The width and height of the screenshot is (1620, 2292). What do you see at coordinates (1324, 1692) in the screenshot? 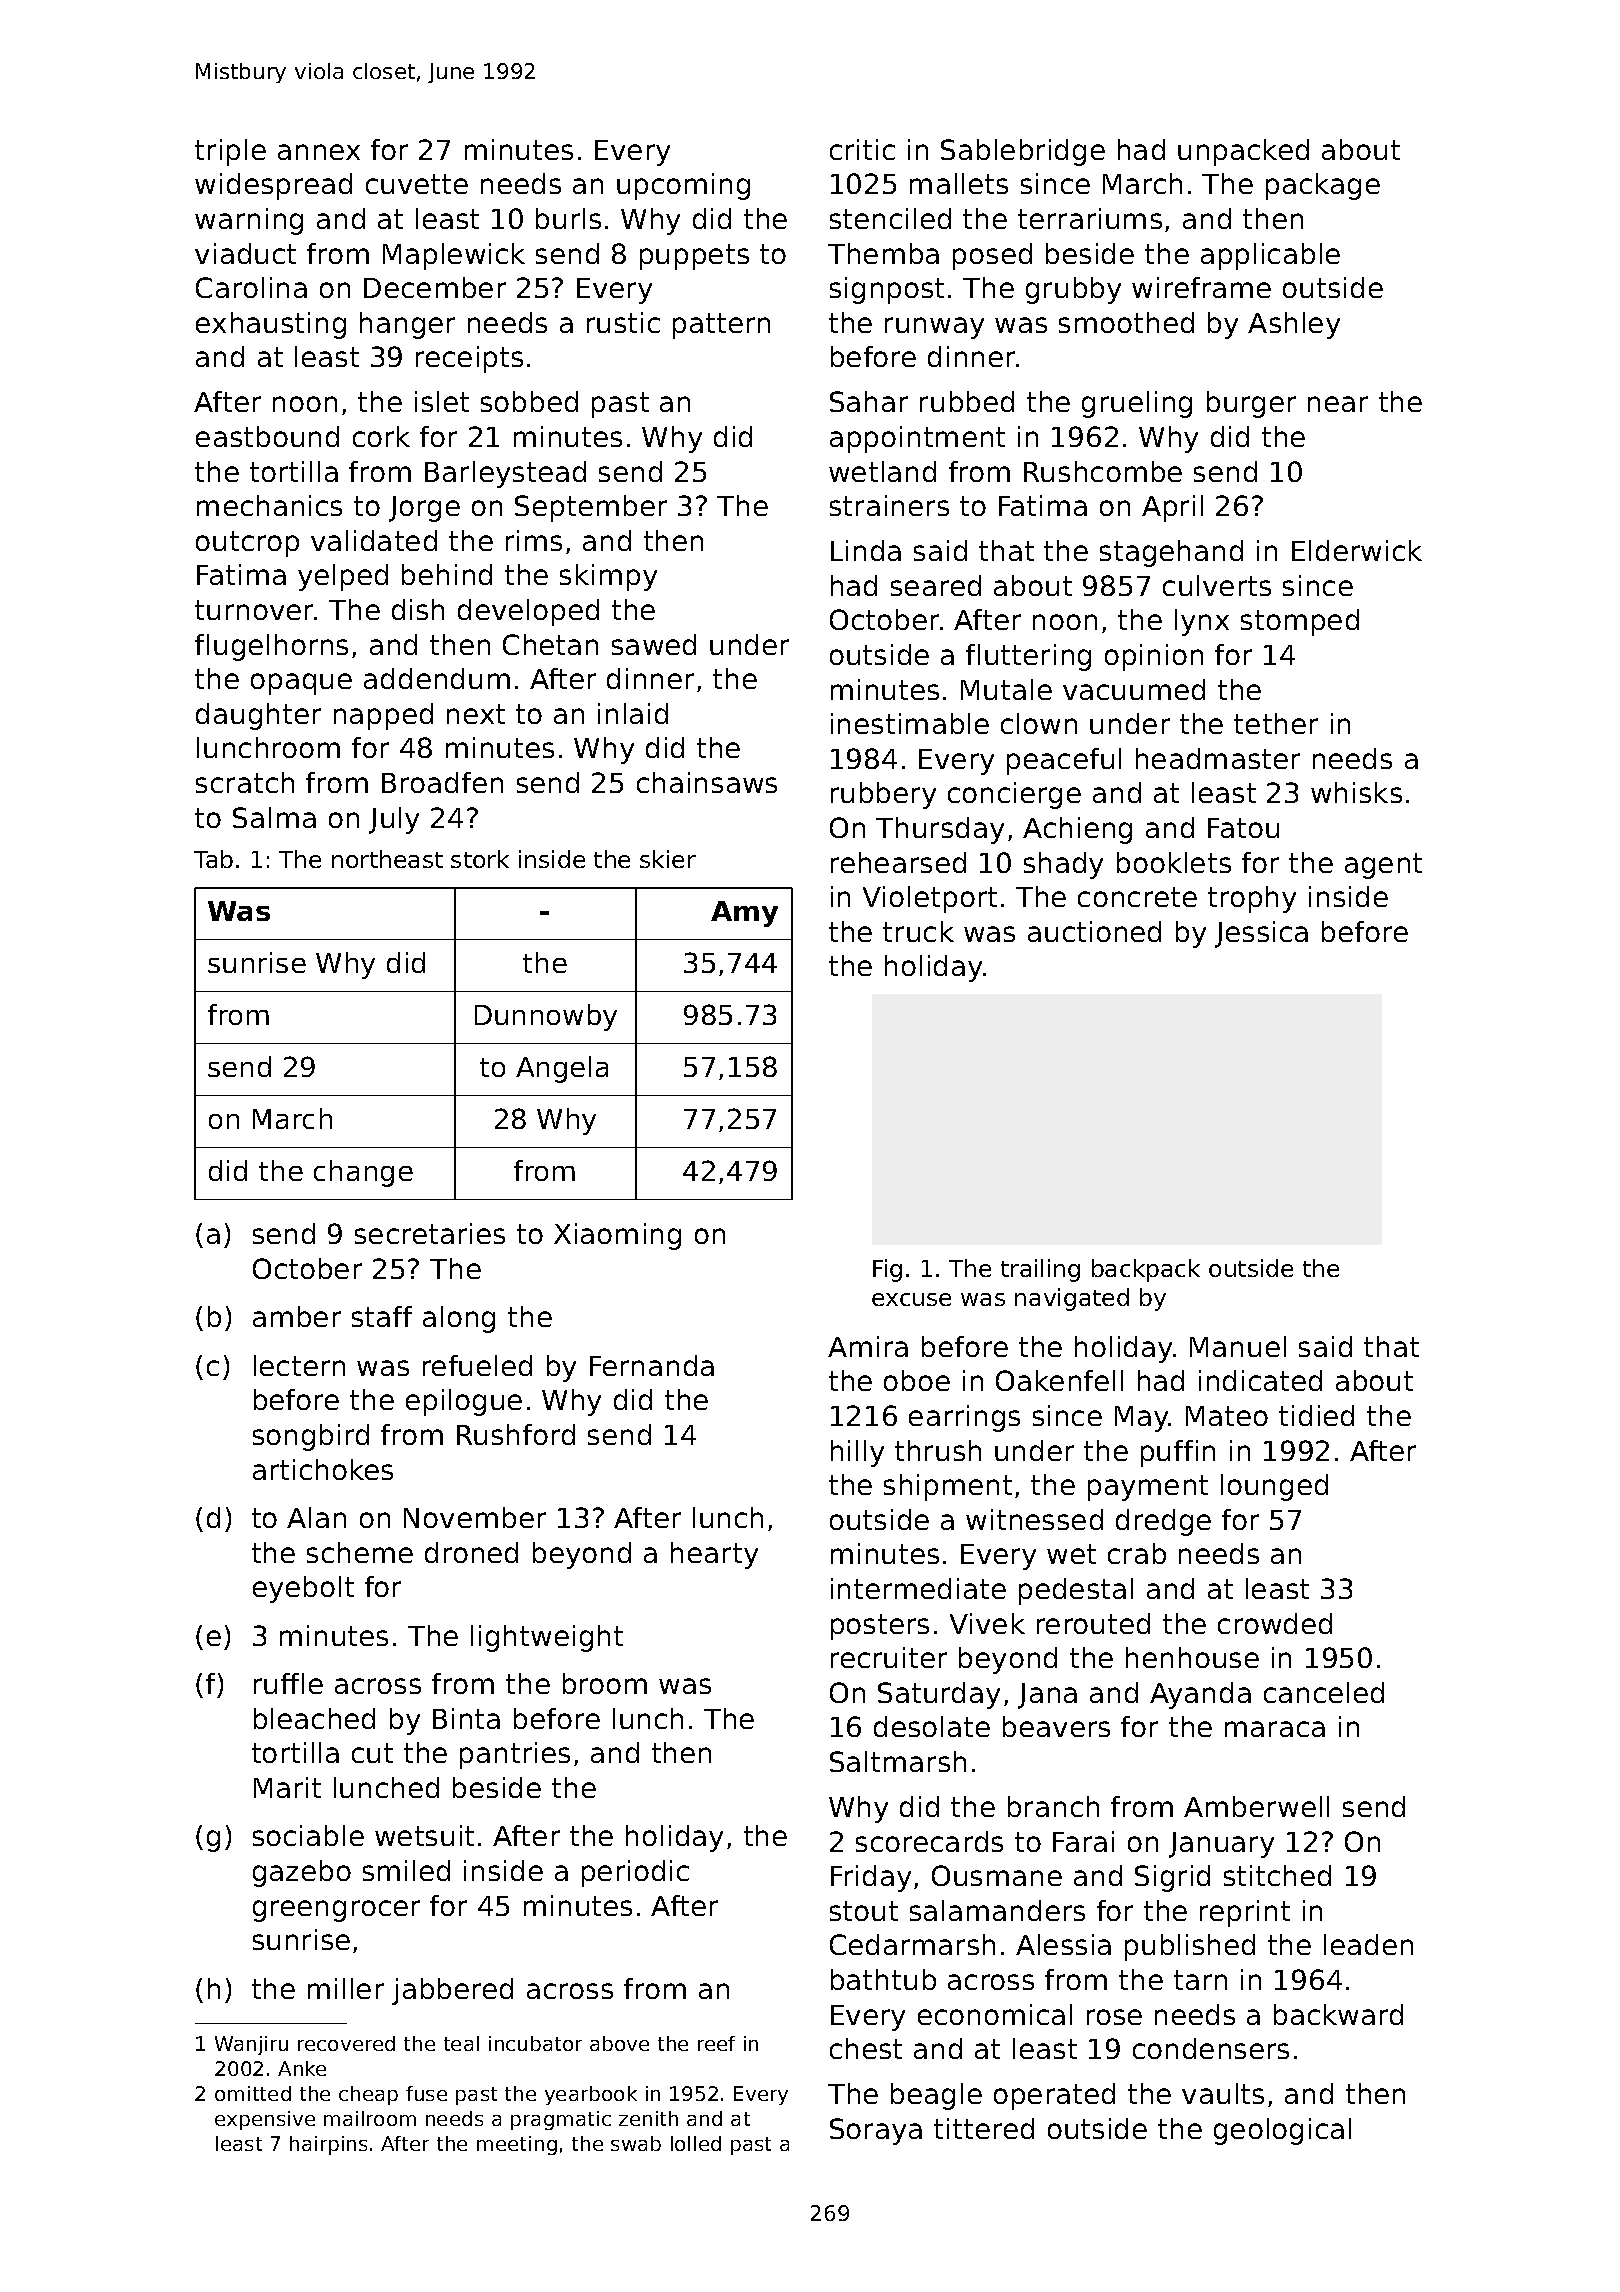
I see `canceled` at bounding box center [1324, 1692].
